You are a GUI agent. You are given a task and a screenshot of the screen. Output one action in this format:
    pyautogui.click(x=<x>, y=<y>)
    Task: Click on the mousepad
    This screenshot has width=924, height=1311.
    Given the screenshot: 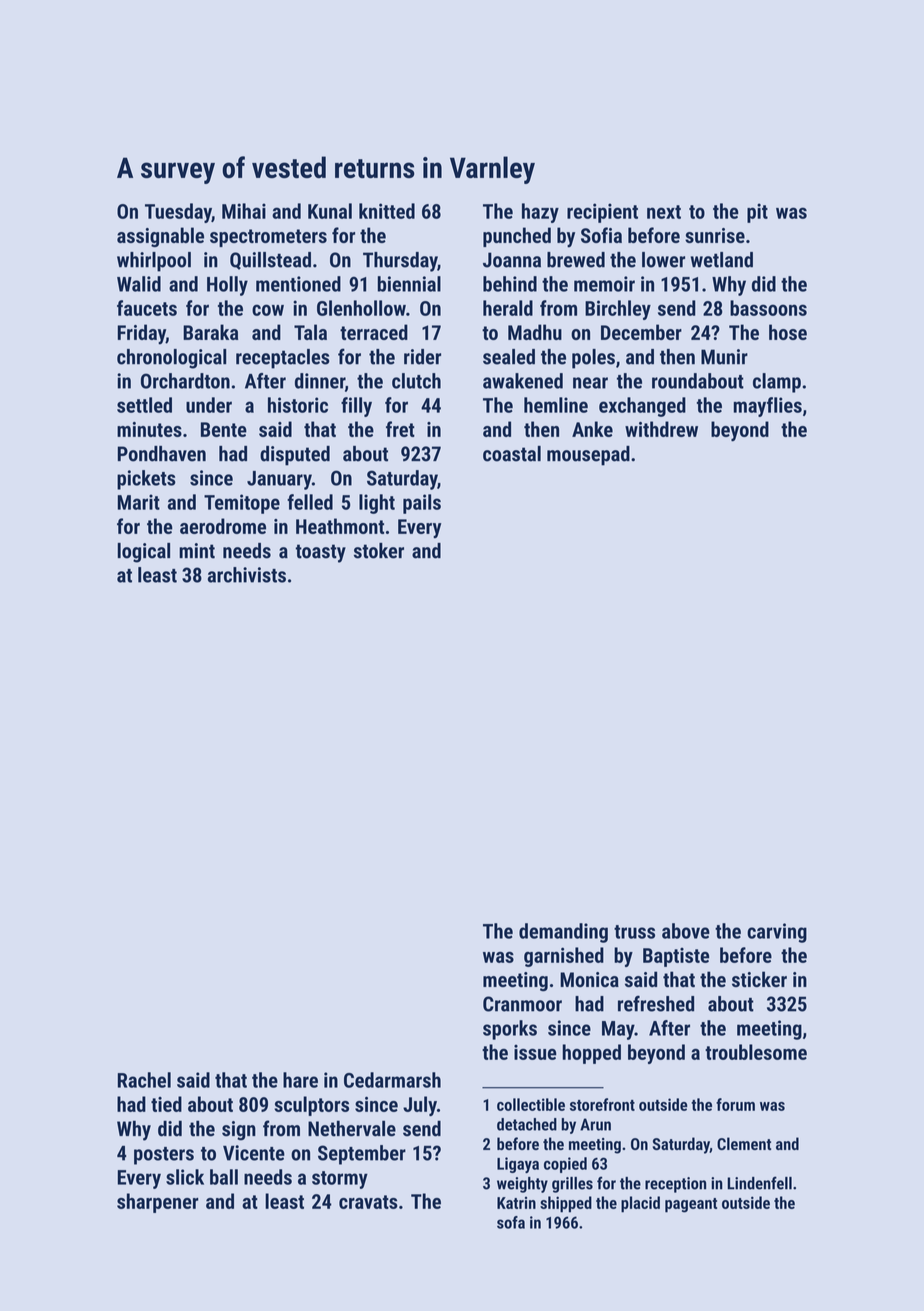 What is the action you would take?
    pyautogui.click(x=588, y=456)
